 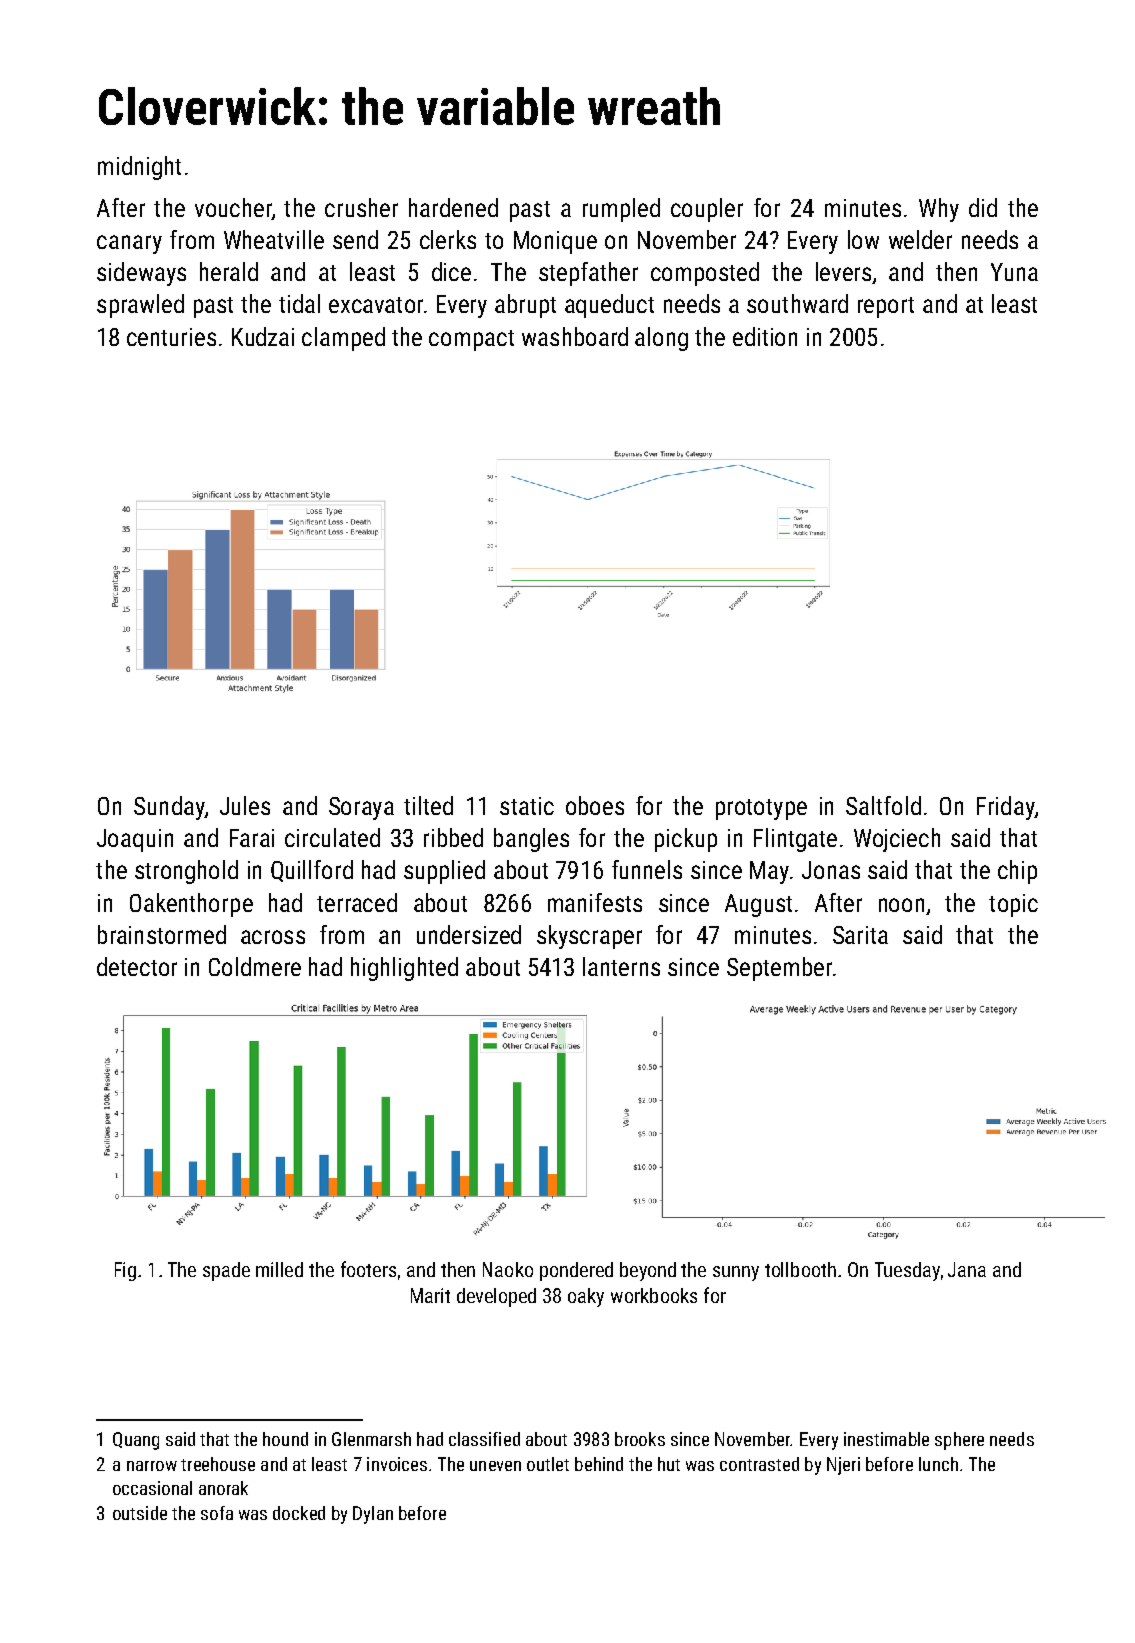 What do you see at coordinates (245, 805) in the screenshot?
I see `Jules` at bounding box center [245, 805].
